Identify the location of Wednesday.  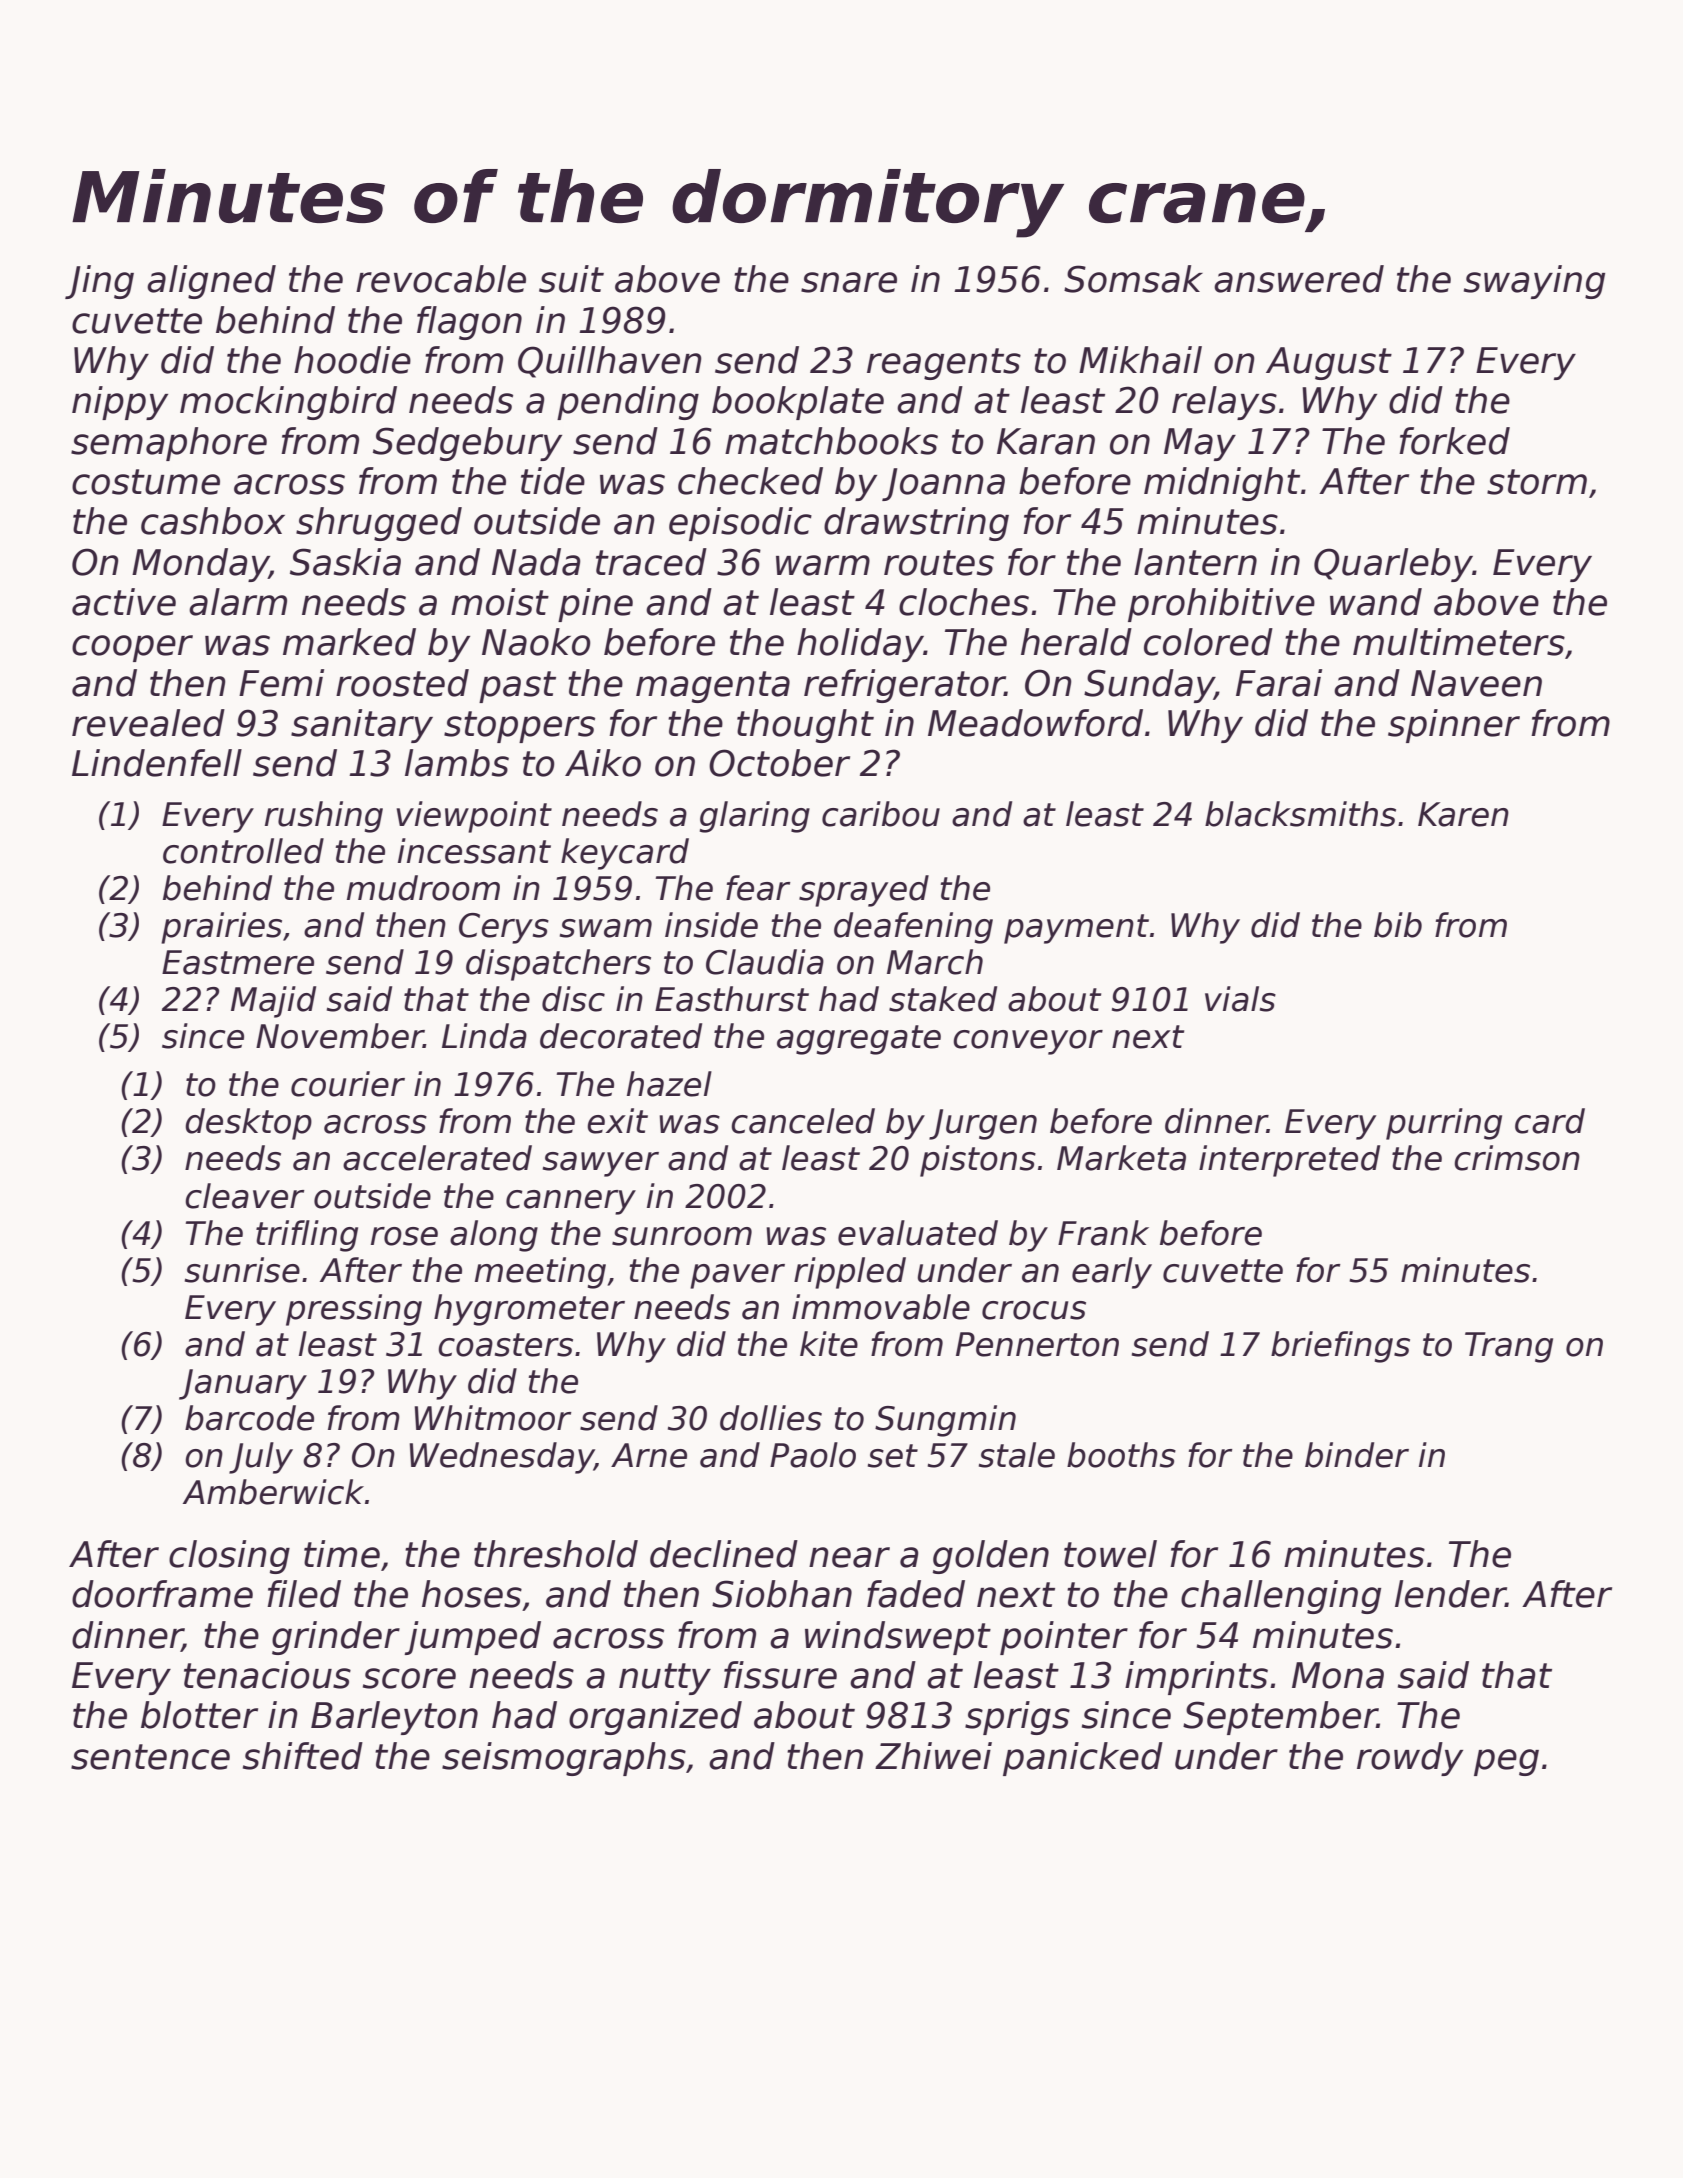
(501, 1458).
